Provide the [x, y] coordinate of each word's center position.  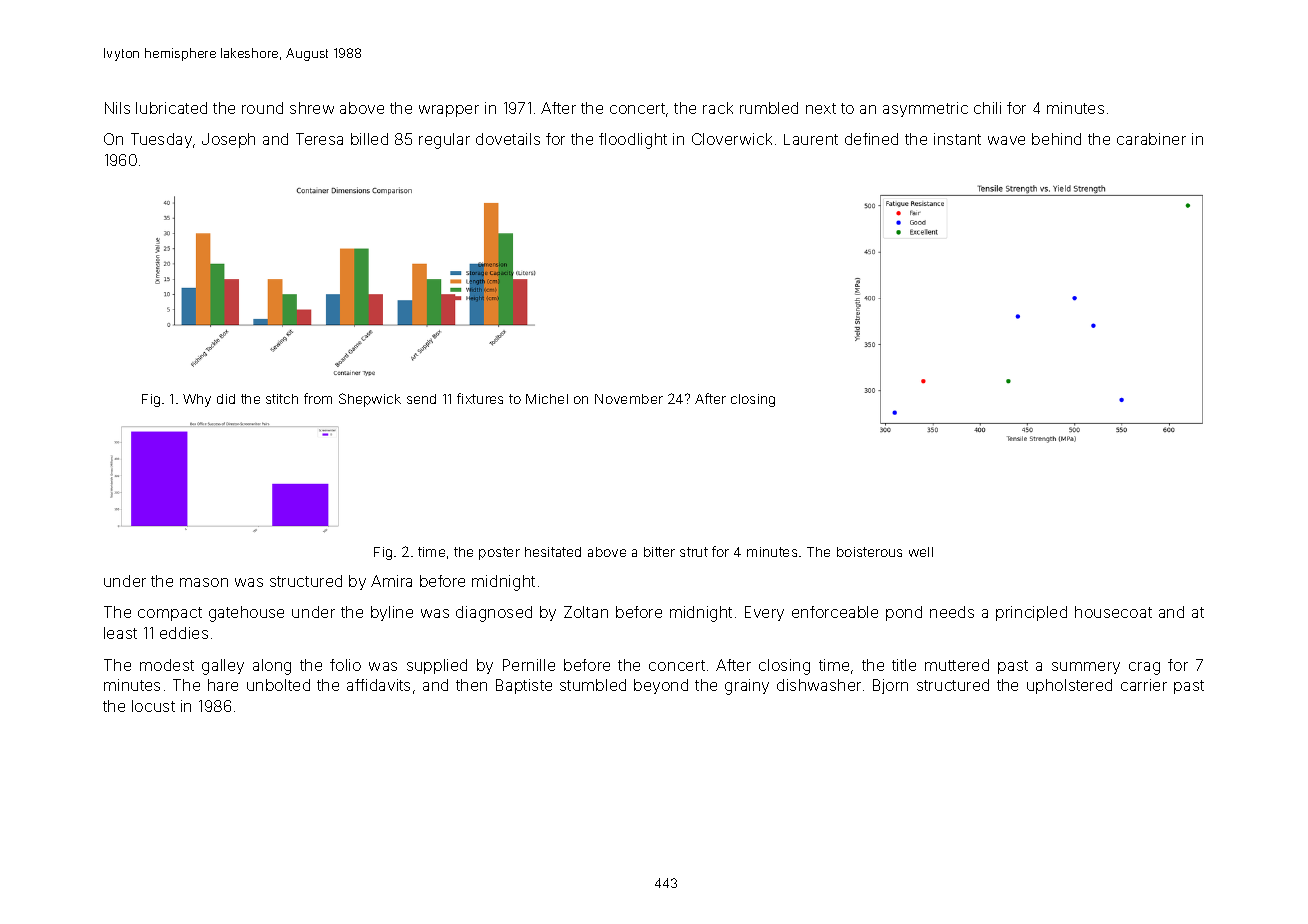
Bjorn [890, 686]
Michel [547, 399]
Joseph [228, 140]
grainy [747, 687]
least [120, 633]
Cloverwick [732, 139]
